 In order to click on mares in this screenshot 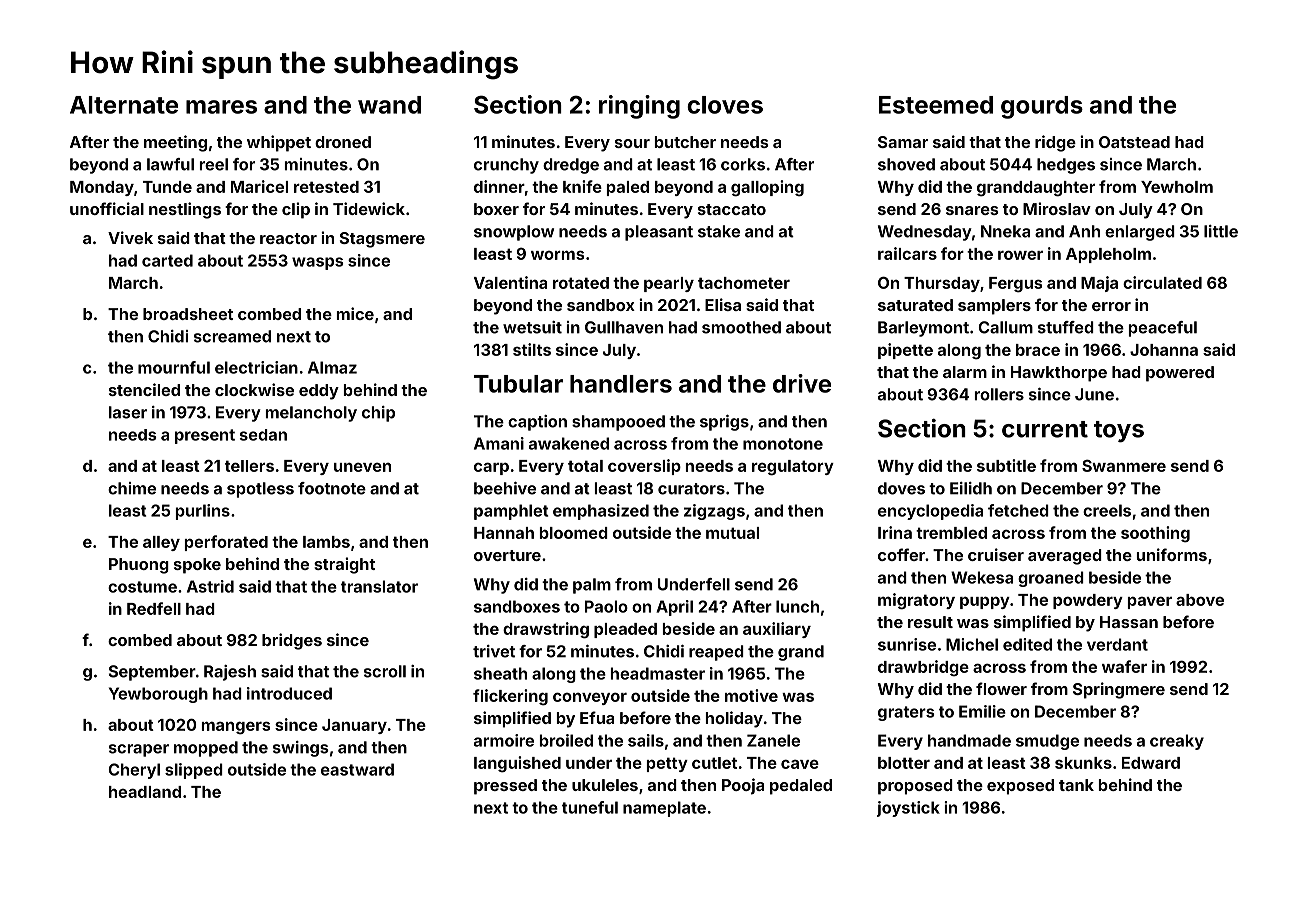, I will do `click(221, 107)`.
